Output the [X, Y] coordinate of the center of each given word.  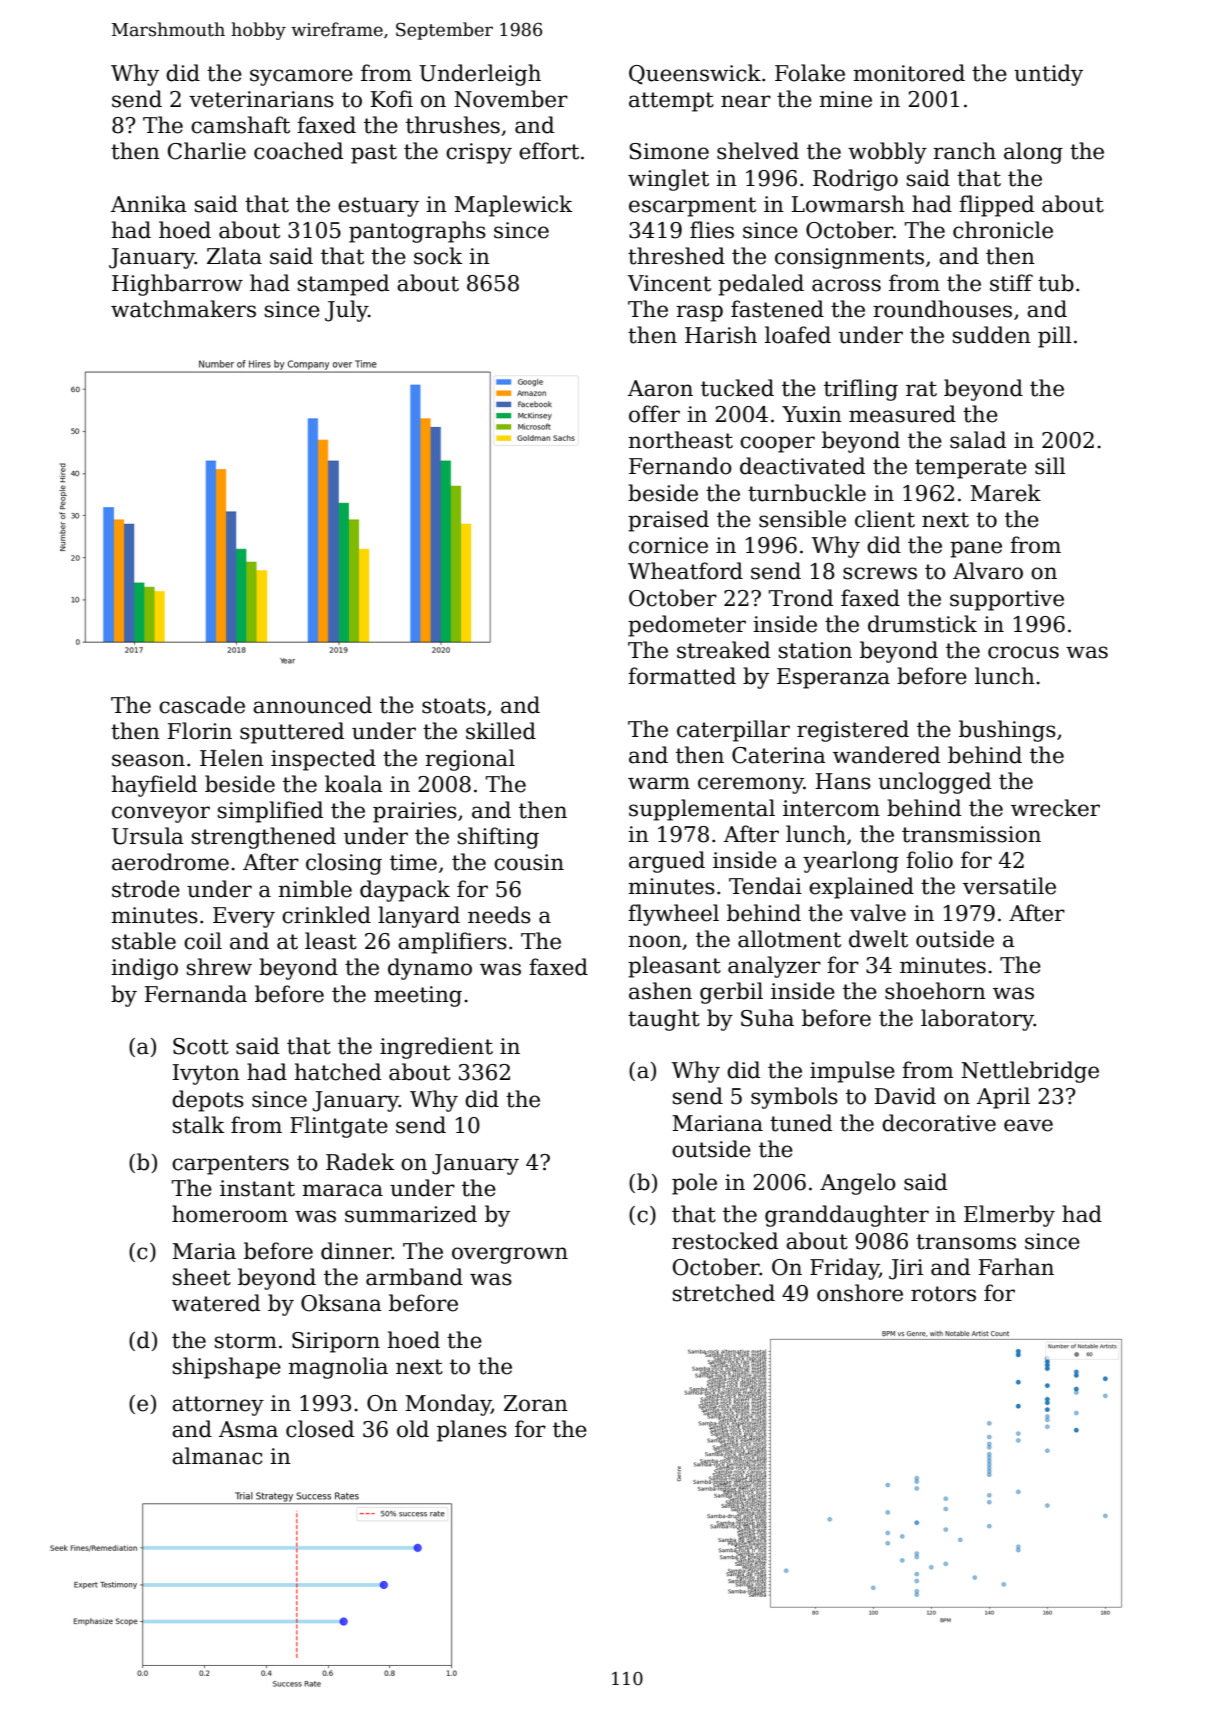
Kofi [392, 99]
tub [1056, 283]
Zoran [536, 1403]
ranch [964, 151]
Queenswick [695, 74]
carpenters [230, 1165]
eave [1028, 1125]
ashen [660, 991]
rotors [943, 1294]
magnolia [338, 1368]
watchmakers [183, 309]
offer [654, 414]
